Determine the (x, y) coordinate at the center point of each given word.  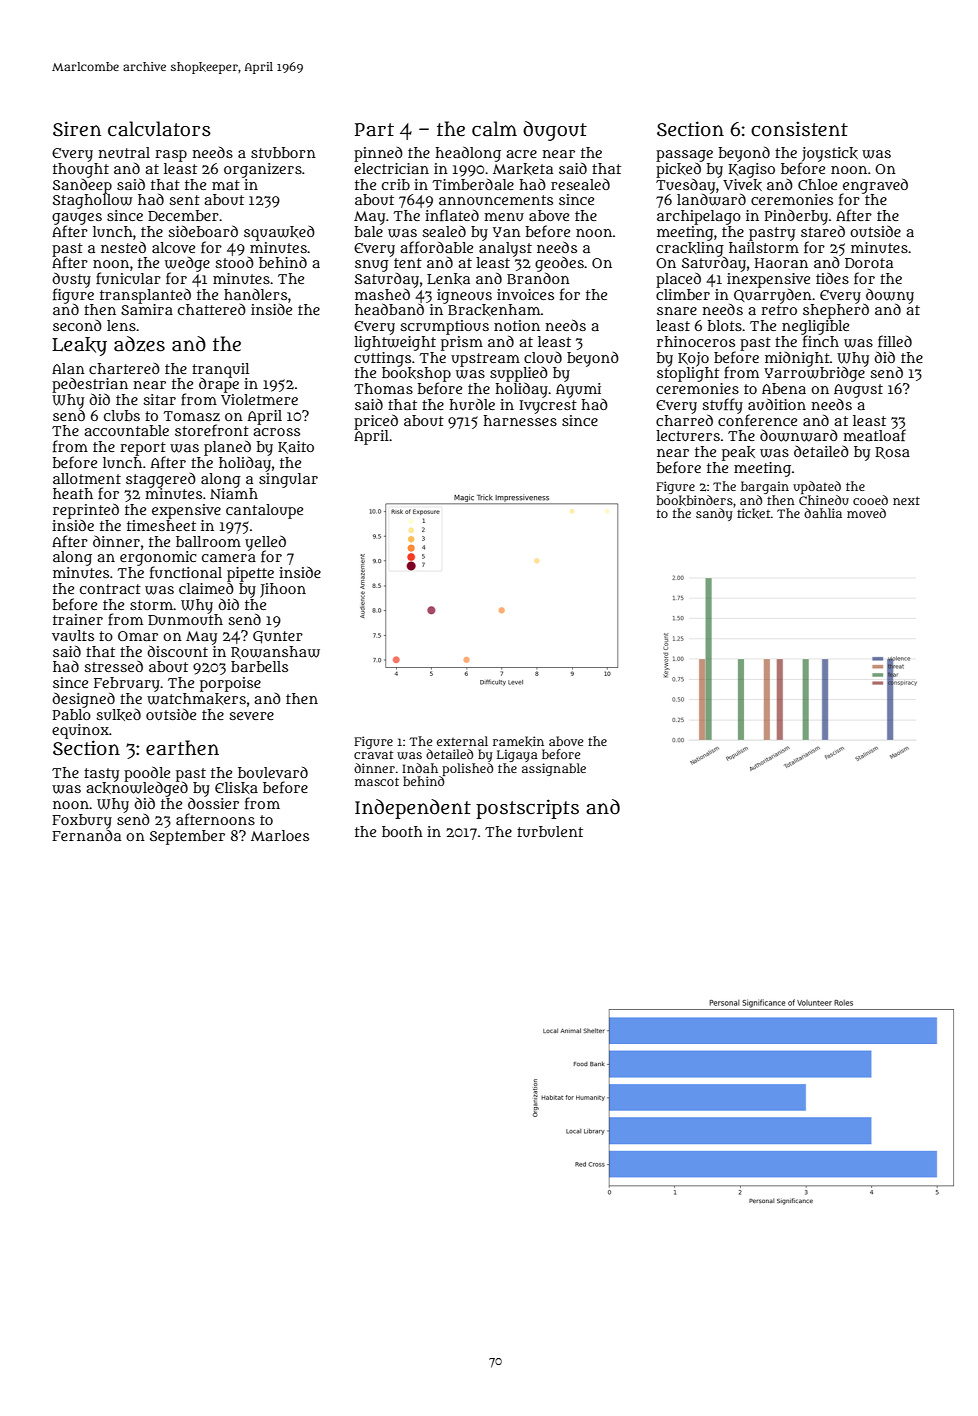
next (906, 500)
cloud (543, 357)
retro (779, 310)
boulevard (273, 772)
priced (376, 422)
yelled (265, 543)
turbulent (550, 831)
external (462, 741)
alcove (173, 247)
